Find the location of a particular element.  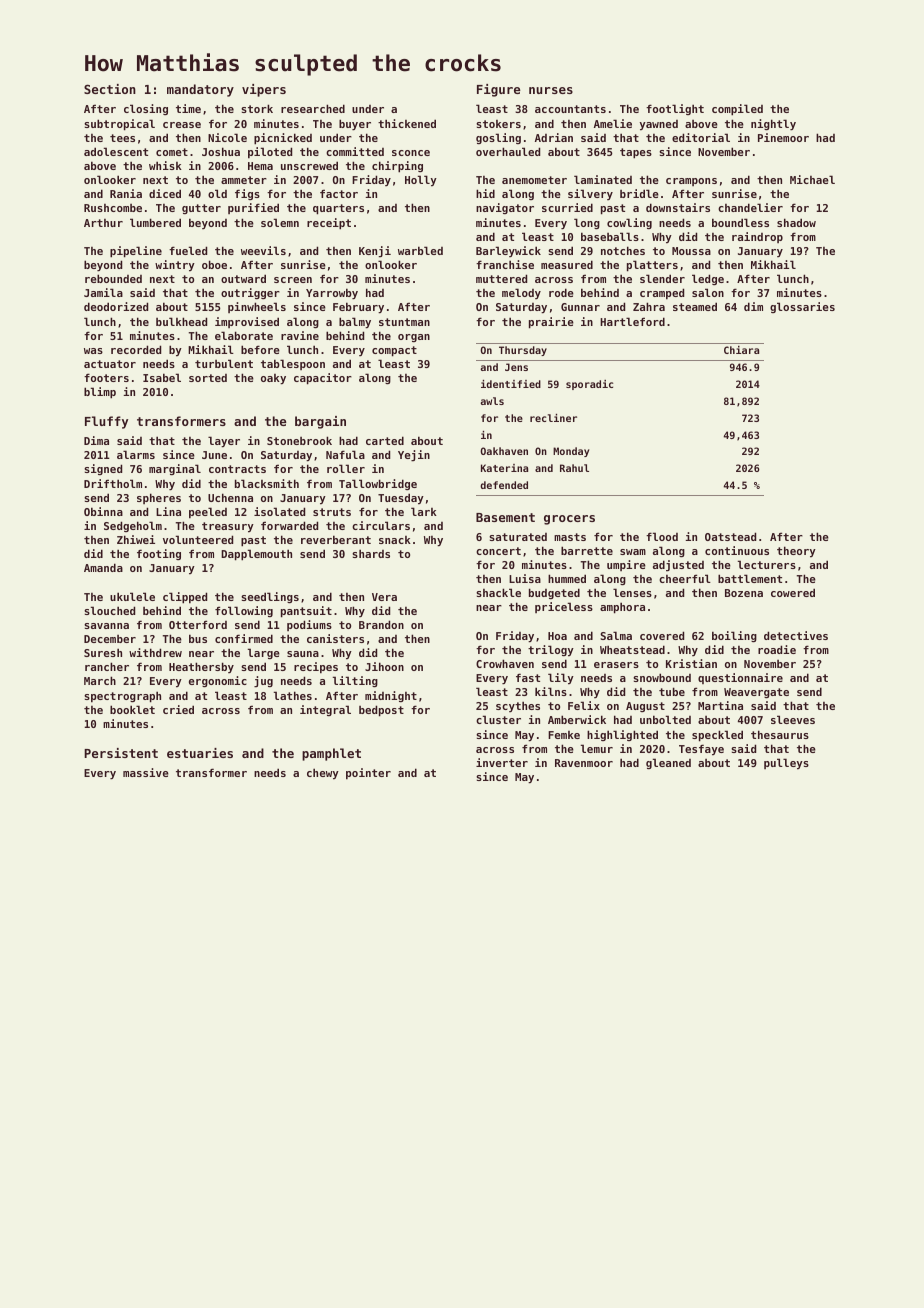

Michael is located at coordinates (812, 179).
